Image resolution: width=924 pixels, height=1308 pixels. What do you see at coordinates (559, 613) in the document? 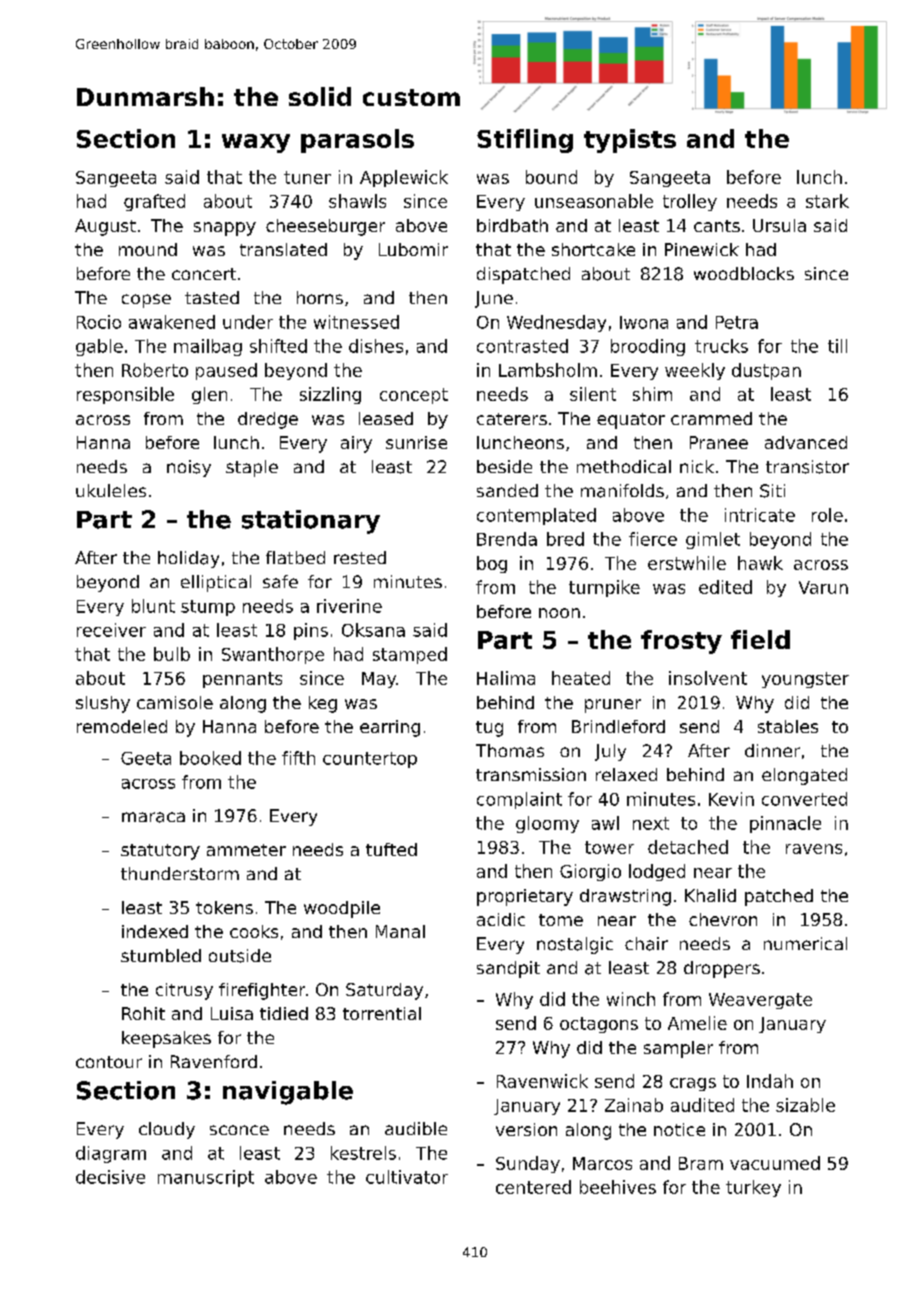
I see `noon` at bounding box center [559, 613].
